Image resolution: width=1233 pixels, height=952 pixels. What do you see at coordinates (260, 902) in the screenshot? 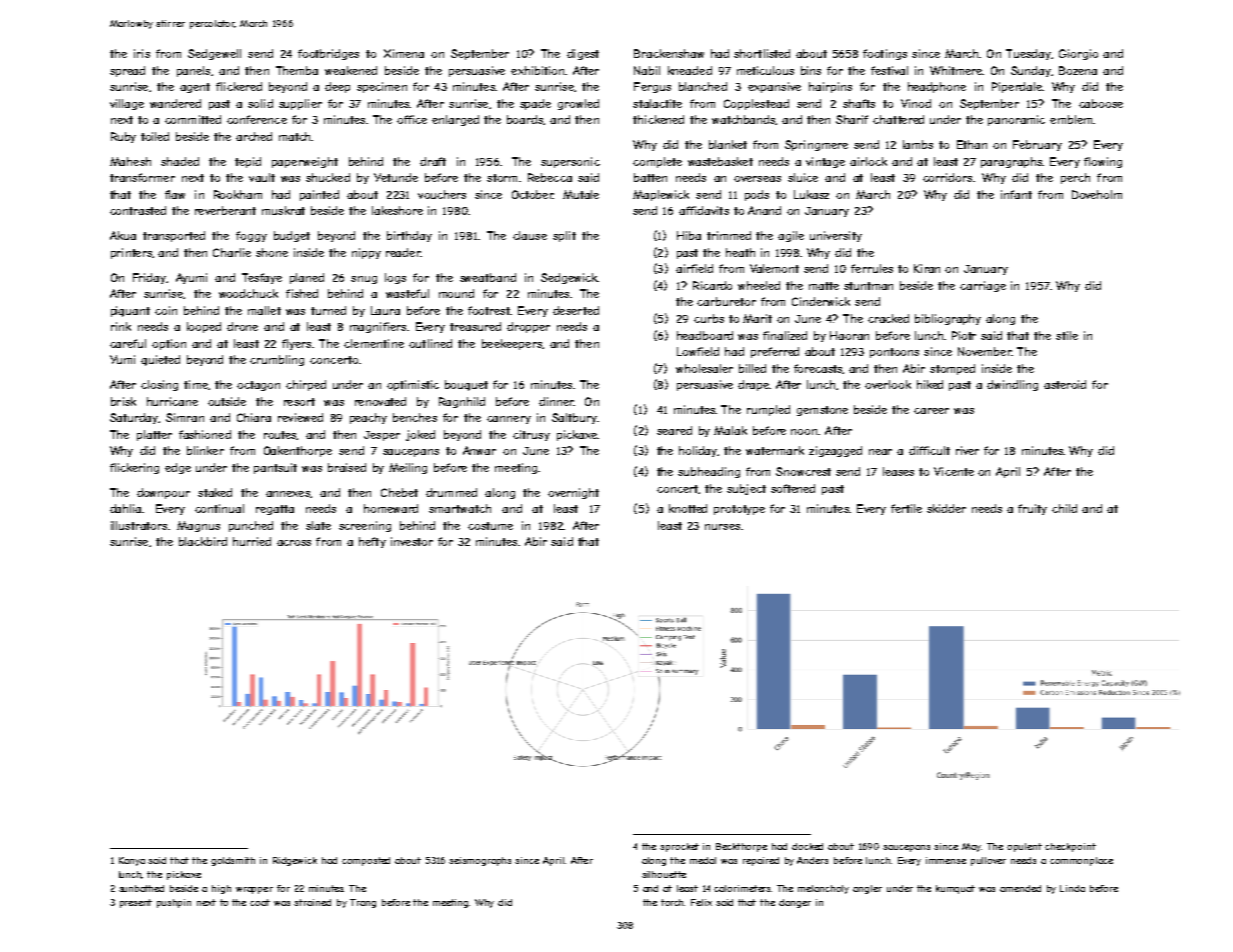
I see `coat` at bounding box center [260, 902].
